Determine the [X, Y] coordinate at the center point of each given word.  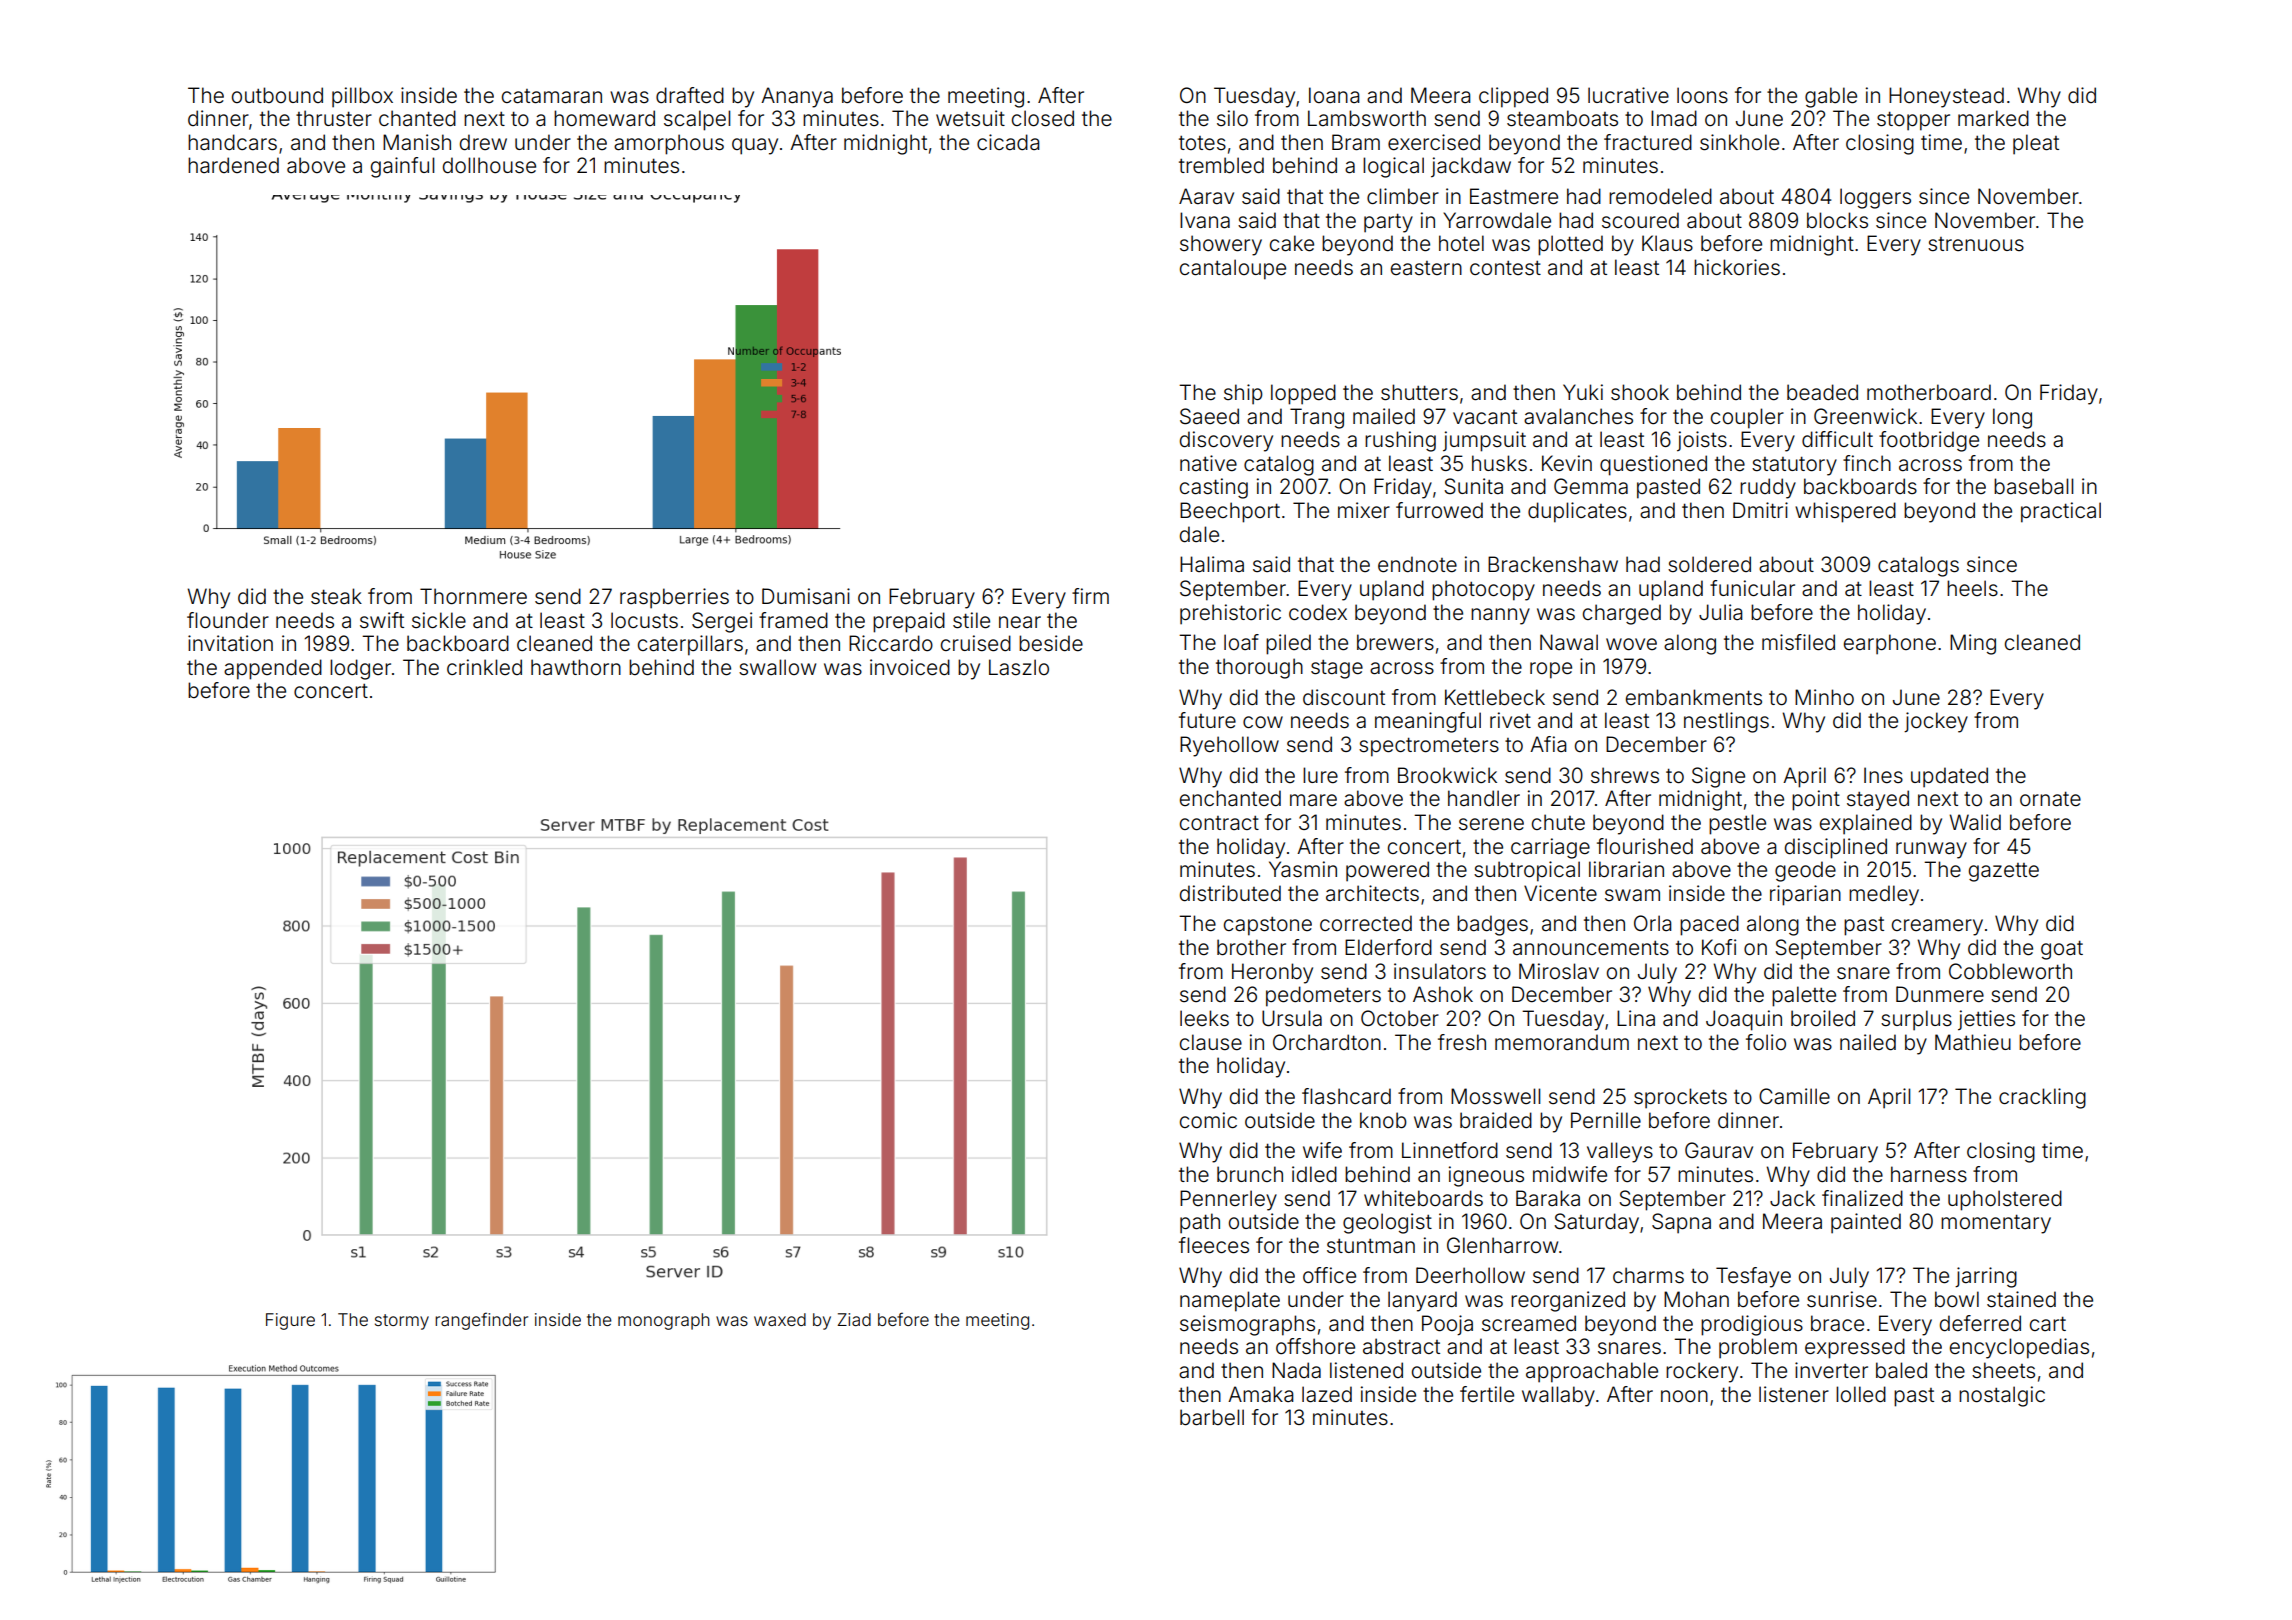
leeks [1204, 1018]
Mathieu [1973, 1042]
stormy [402, 1322]
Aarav [1206, 196]
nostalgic [2002, 1396]
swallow [777, 667]
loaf [1241, 642]
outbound [277, 95]
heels [1972, 588]
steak [336, 596]
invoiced [910, 667]
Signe [1718, 777]
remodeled [1660, 196]
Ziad [854, 1319]
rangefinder [481, 1321]
